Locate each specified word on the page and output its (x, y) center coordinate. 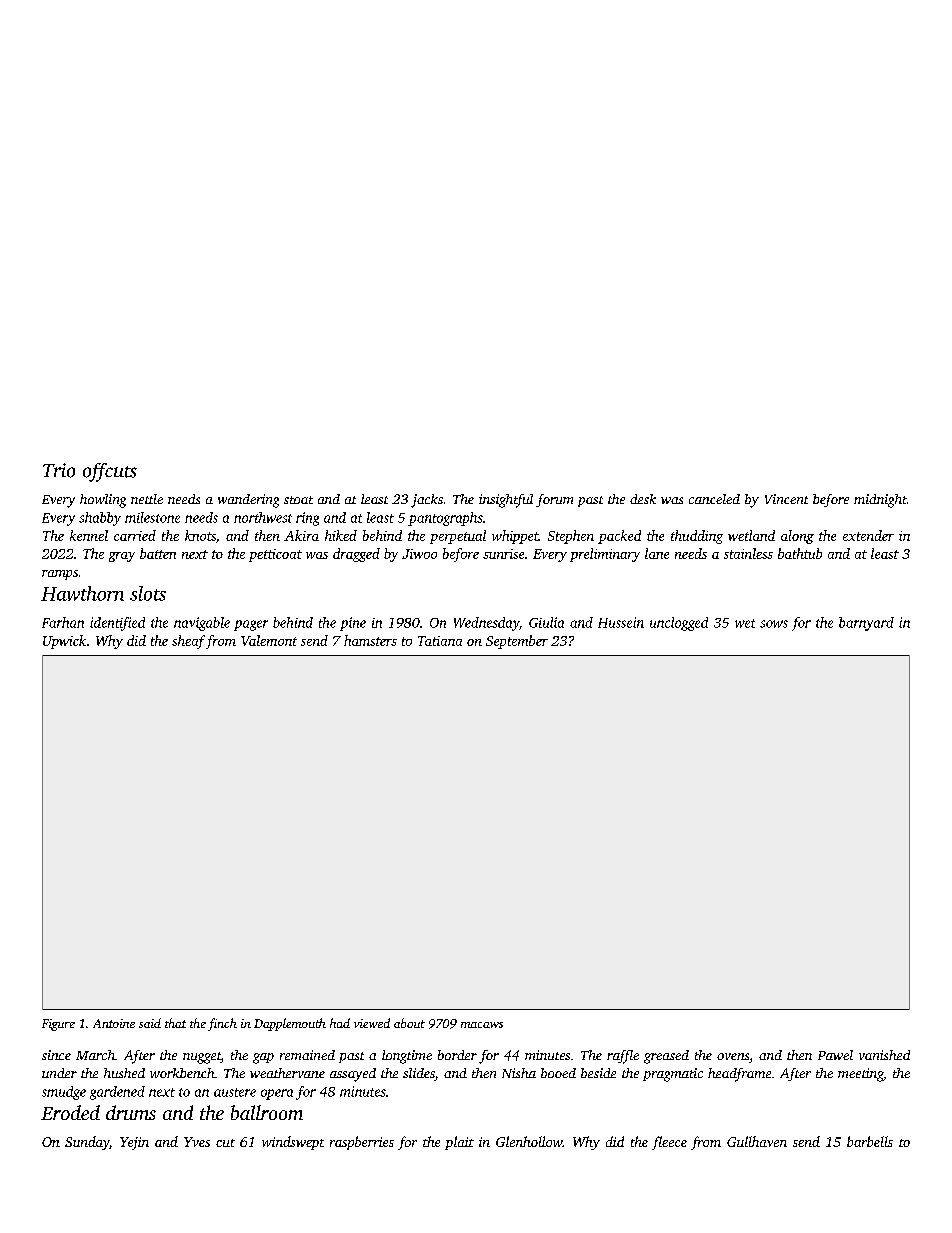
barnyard (866, 624)
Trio (59, 470)
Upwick (64, 642)
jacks (427, 501)
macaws (482, 1025)
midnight (880, 501)
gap (263, 1058)
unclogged (679, 624)
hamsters (370, 640)
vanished (884, 1055)
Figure (58, 1025)
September (517, 642)
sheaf (188, 642)
